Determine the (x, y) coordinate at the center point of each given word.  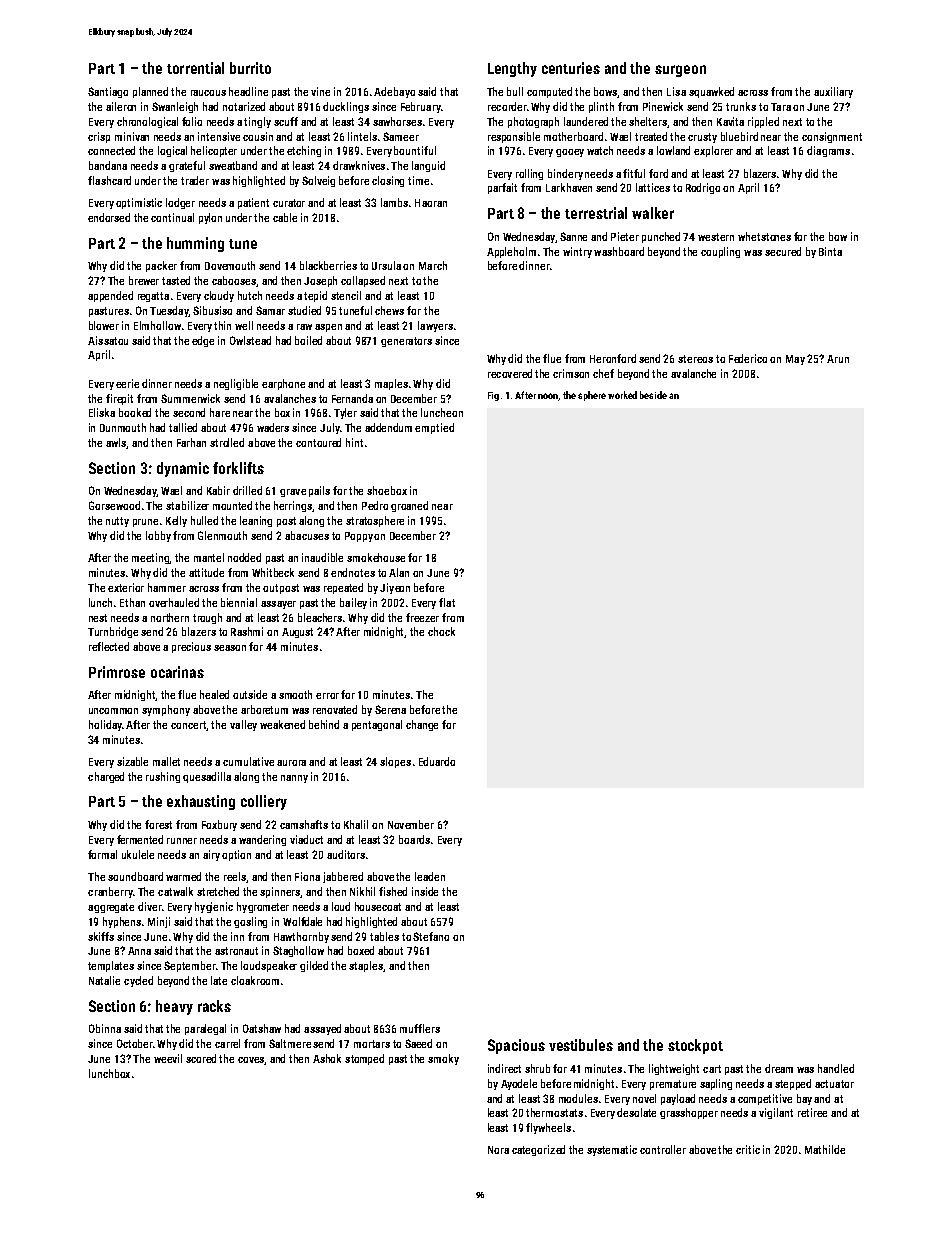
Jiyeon (395, 588)
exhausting (201, 802)
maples (391, 384)
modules (578, 1098)
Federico (748, 358)
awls (116, 443)
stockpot (695, 1046)
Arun (838, 359)
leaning (256, 521)
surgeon (680, 71)
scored (201, 1058)
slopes (395, 762)
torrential (195, 68)
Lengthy (512, 69)
